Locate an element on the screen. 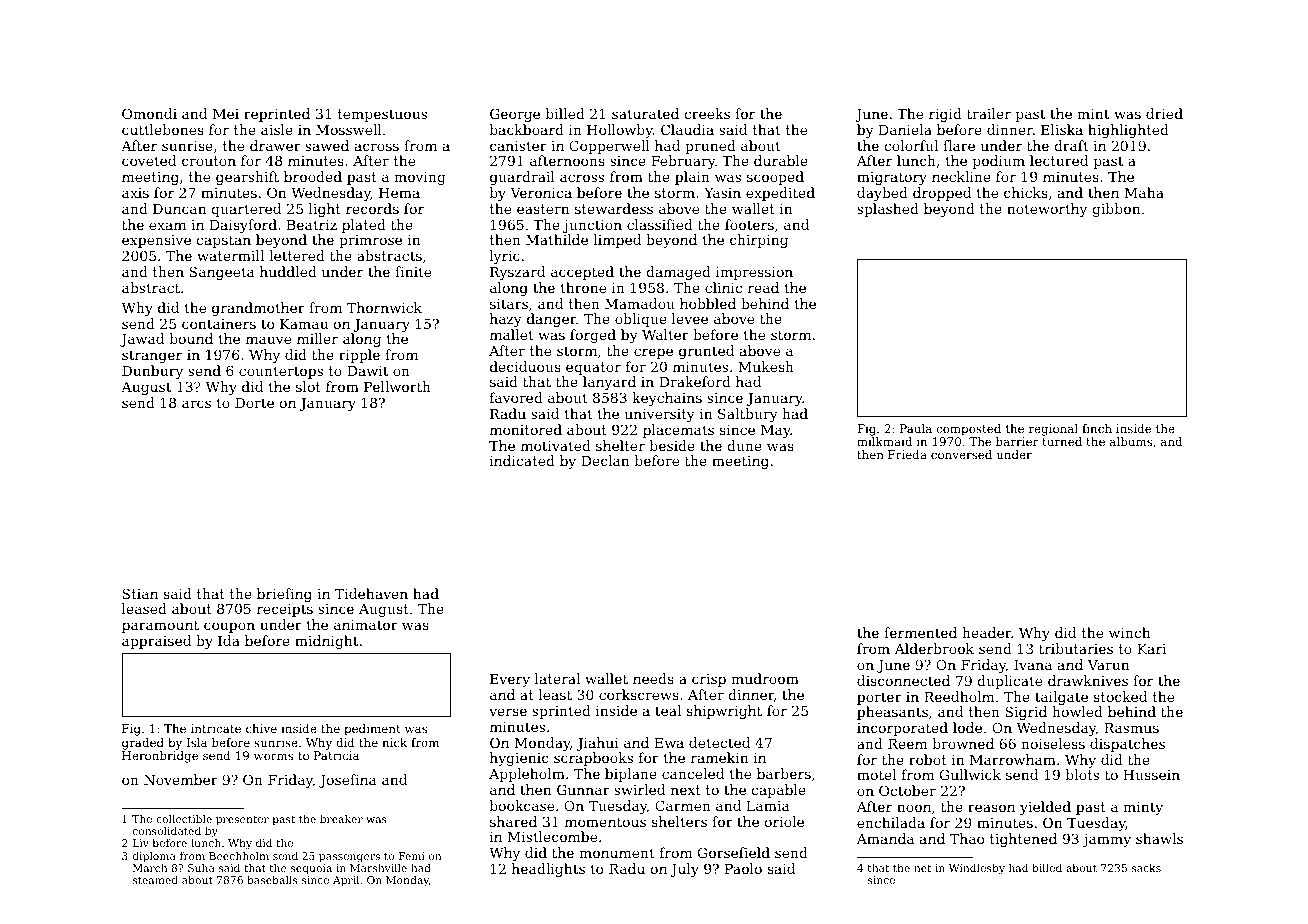 This screenshot has width=1308, height=924. robot is located at coordinates (928, 759).
